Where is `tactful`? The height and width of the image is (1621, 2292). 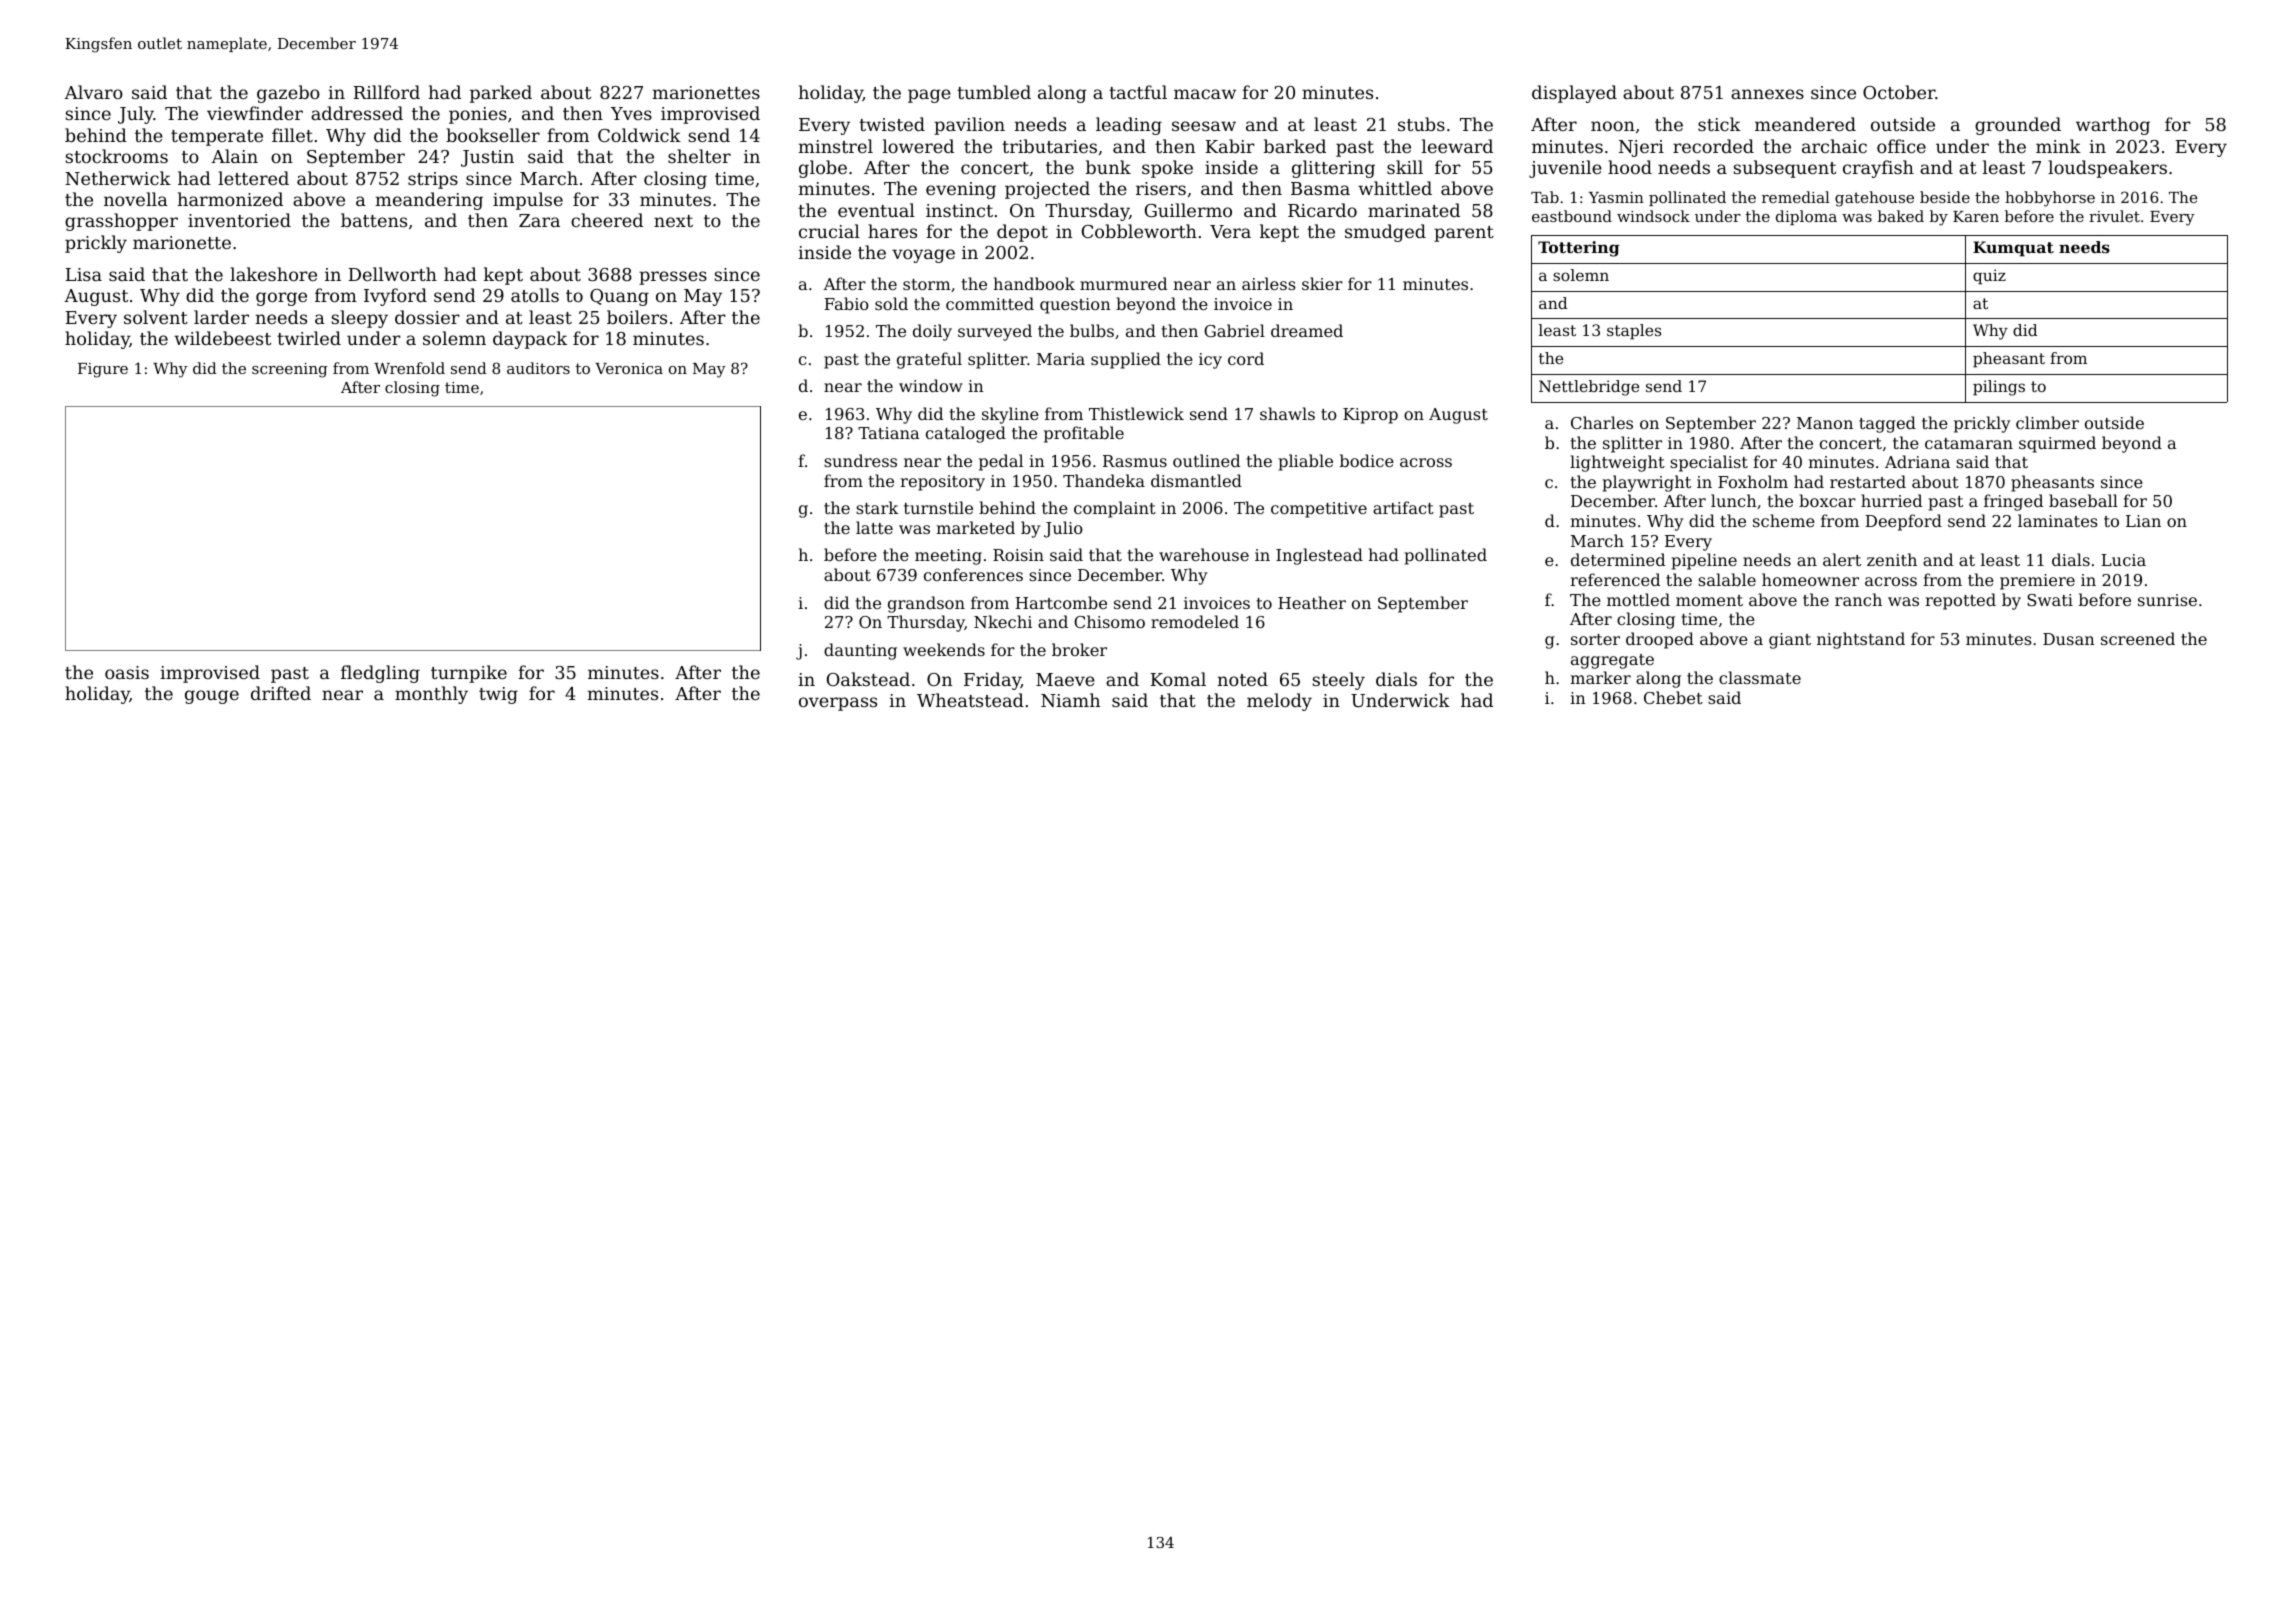
tactful is located at coordinates (1138, 92).
